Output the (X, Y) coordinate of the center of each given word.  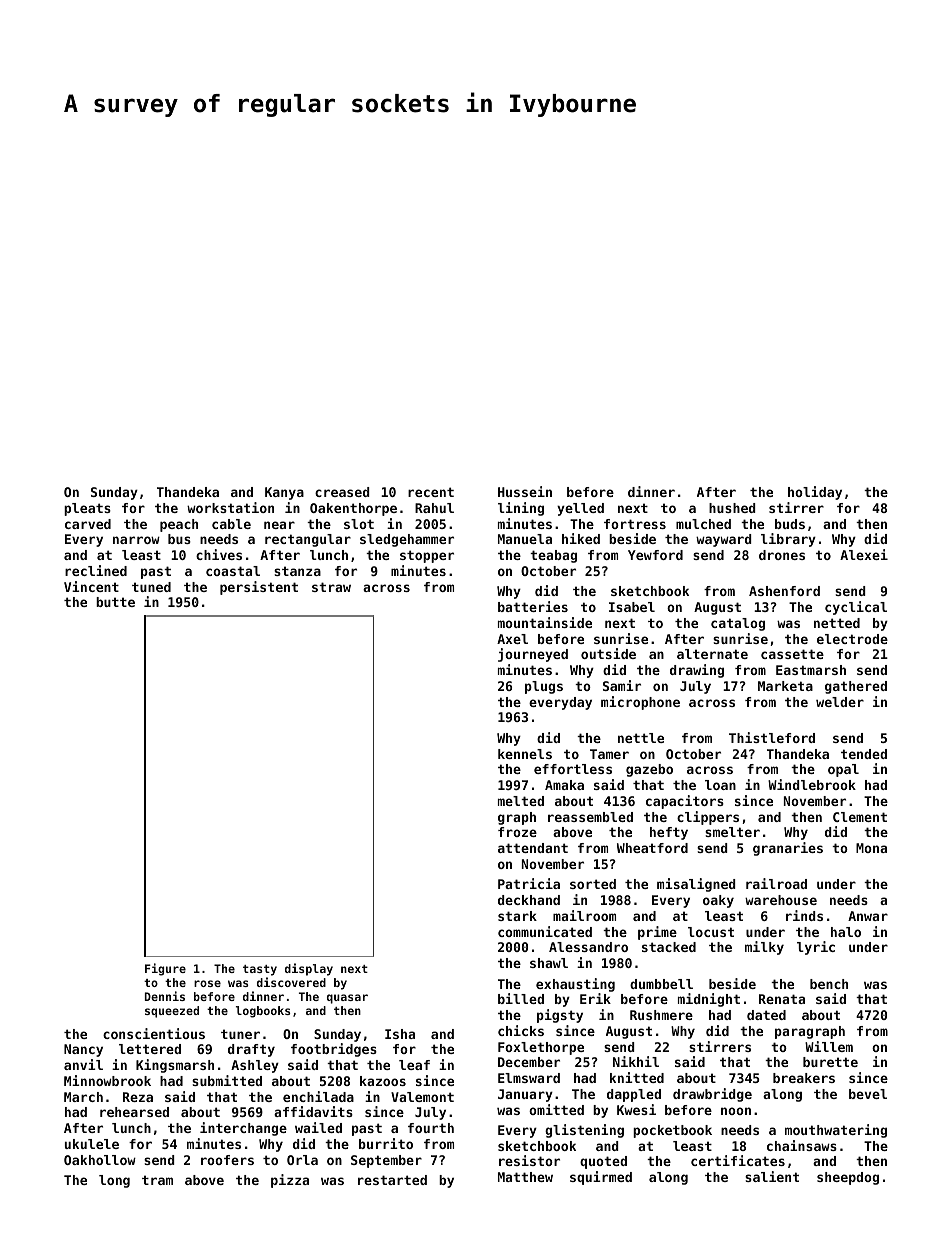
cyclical (856, 608)
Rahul (434, 508)
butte (115, 602)
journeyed (533, 655)
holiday (815, 493)
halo (846, 932)
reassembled (590, 817)
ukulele (92, 1144)
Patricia (529, 883)
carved (88, 524)
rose (207, 983)
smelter (732, 832)
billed (521, 998)
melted (521, 801)
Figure (165, 969)
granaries (788, 849)
